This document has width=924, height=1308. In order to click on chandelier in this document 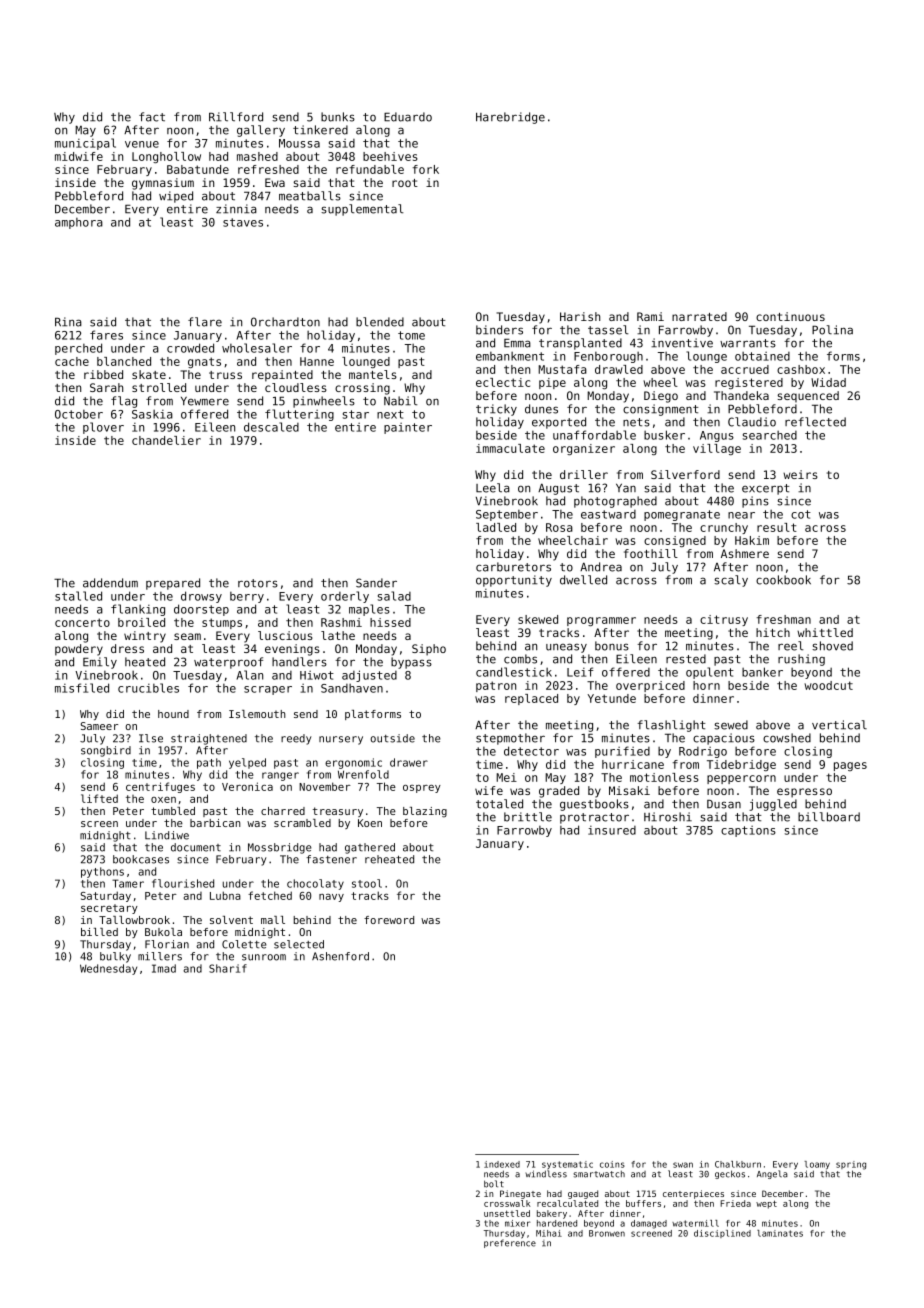, I will do `click(166, 440)`.
